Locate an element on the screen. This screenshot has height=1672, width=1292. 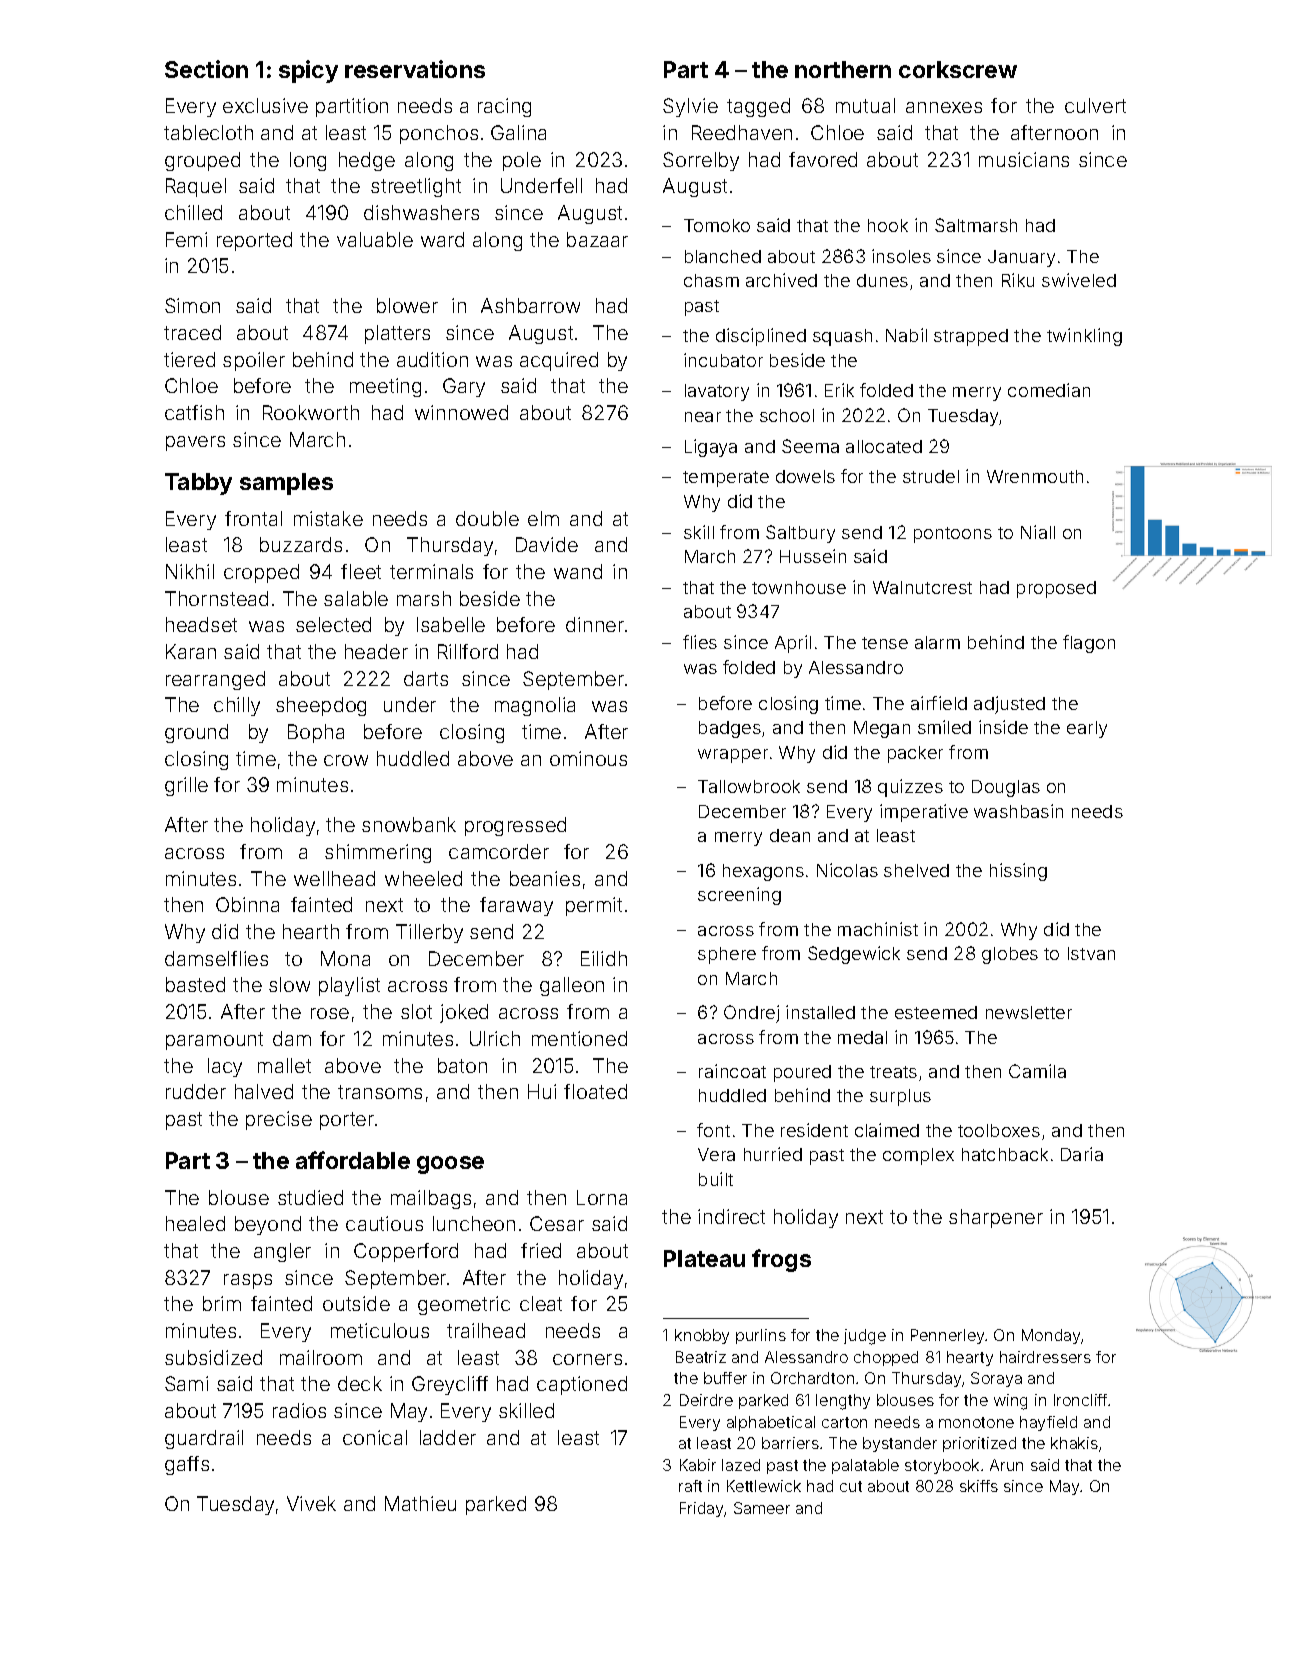
Karan is located at coordinates (191, 651).
